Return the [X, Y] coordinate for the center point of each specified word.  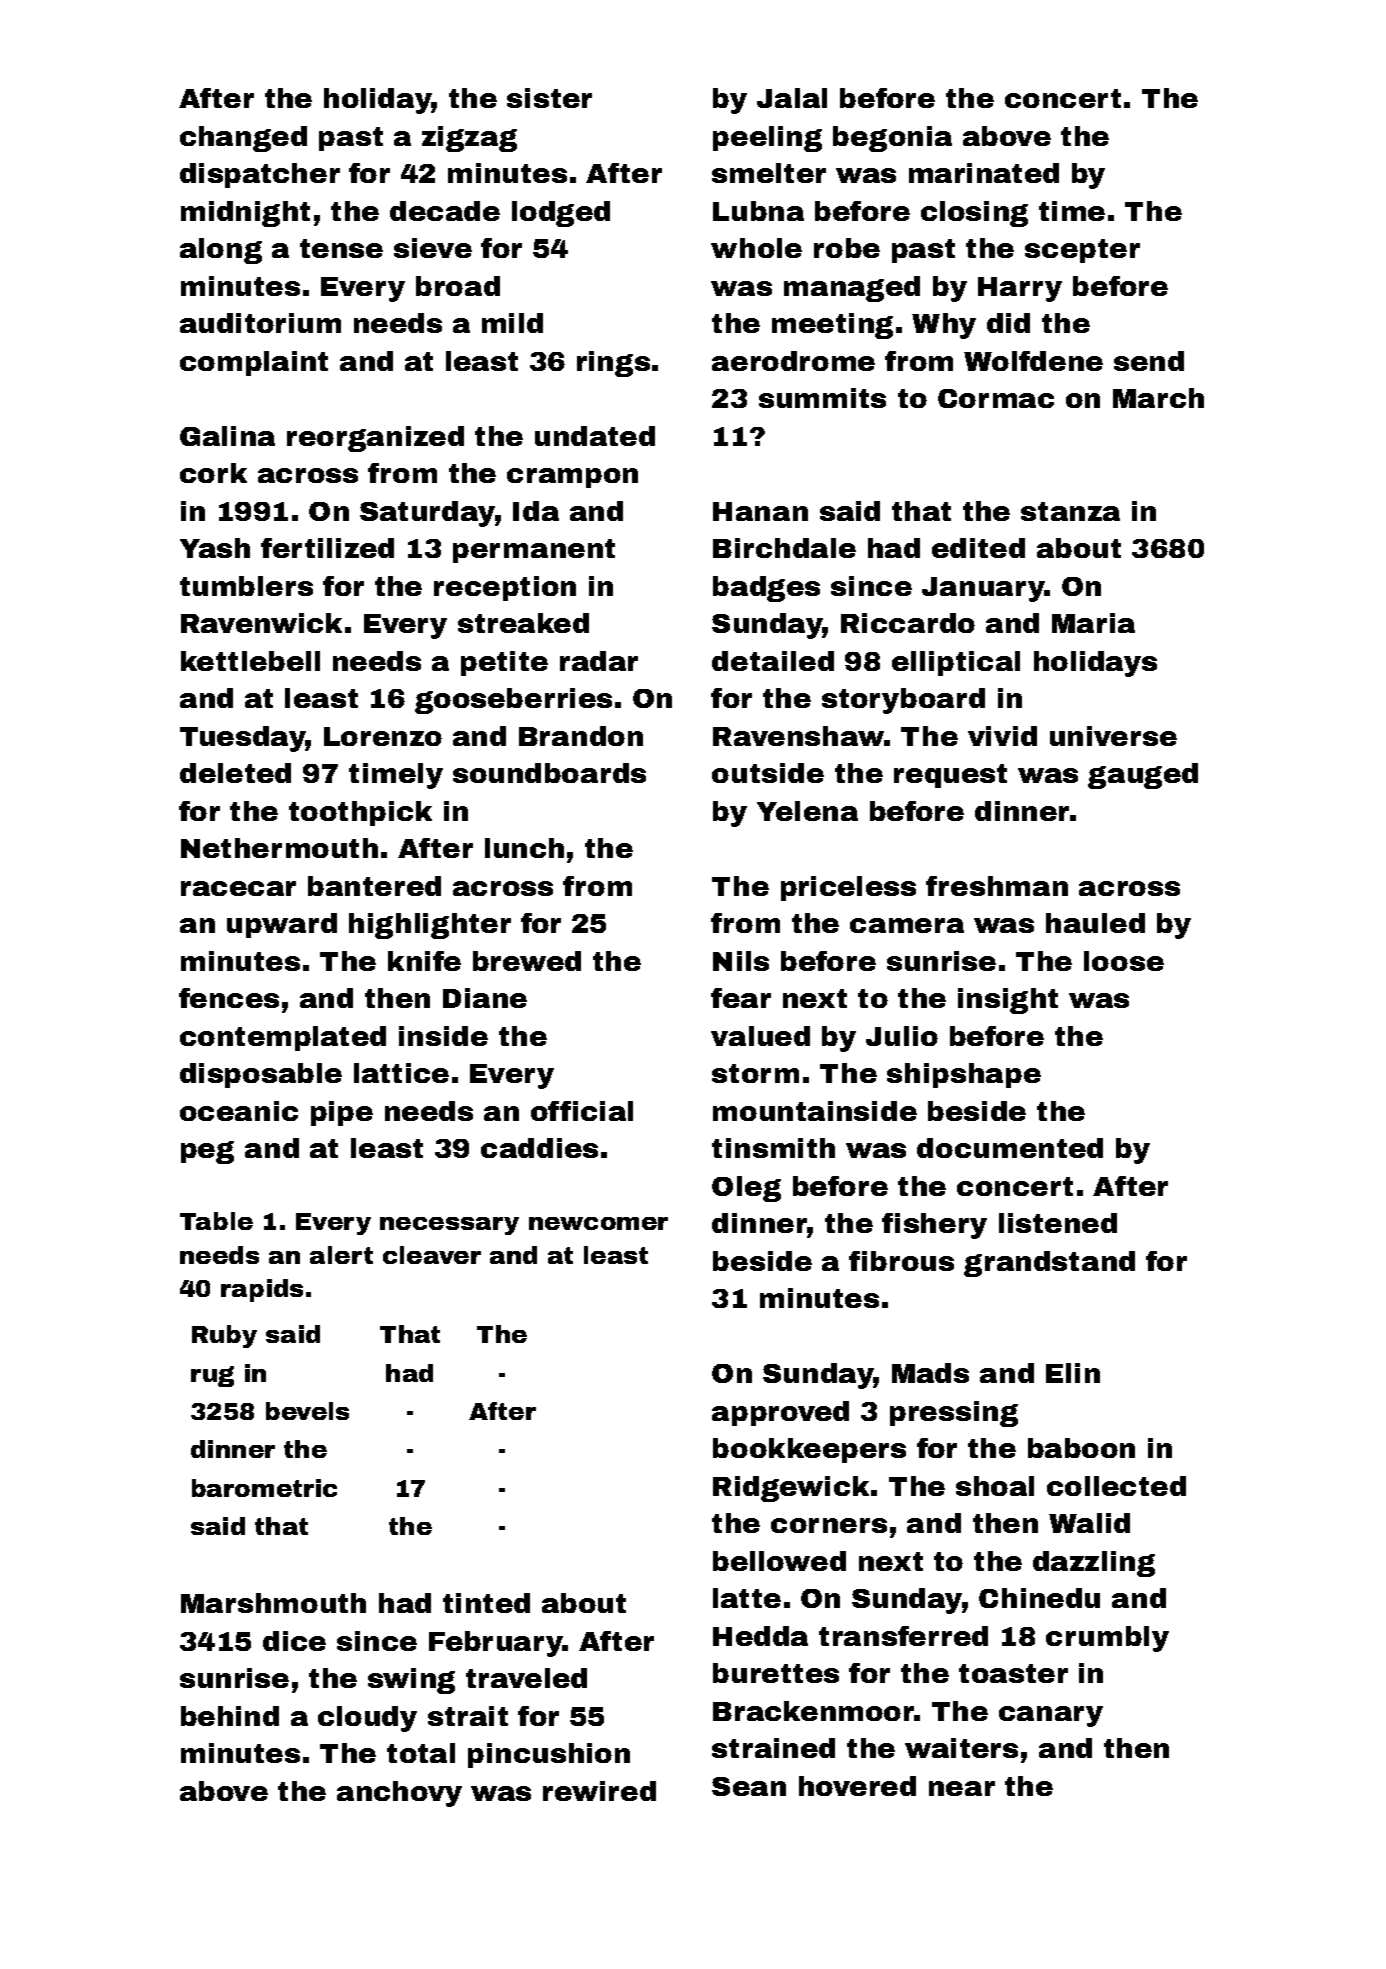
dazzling [1094, 1564]
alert [341, 1255]
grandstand [1049, 1264]
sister [549, 98]
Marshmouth [273, 1603]
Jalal [792, 98]
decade [445, 211]
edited [978, 548]
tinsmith [773, 1148]
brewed [527, 961]
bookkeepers [809, 1450]
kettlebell [250, 661]
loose [1124, 961]
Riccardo [908, 623]
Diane [485, 998]
